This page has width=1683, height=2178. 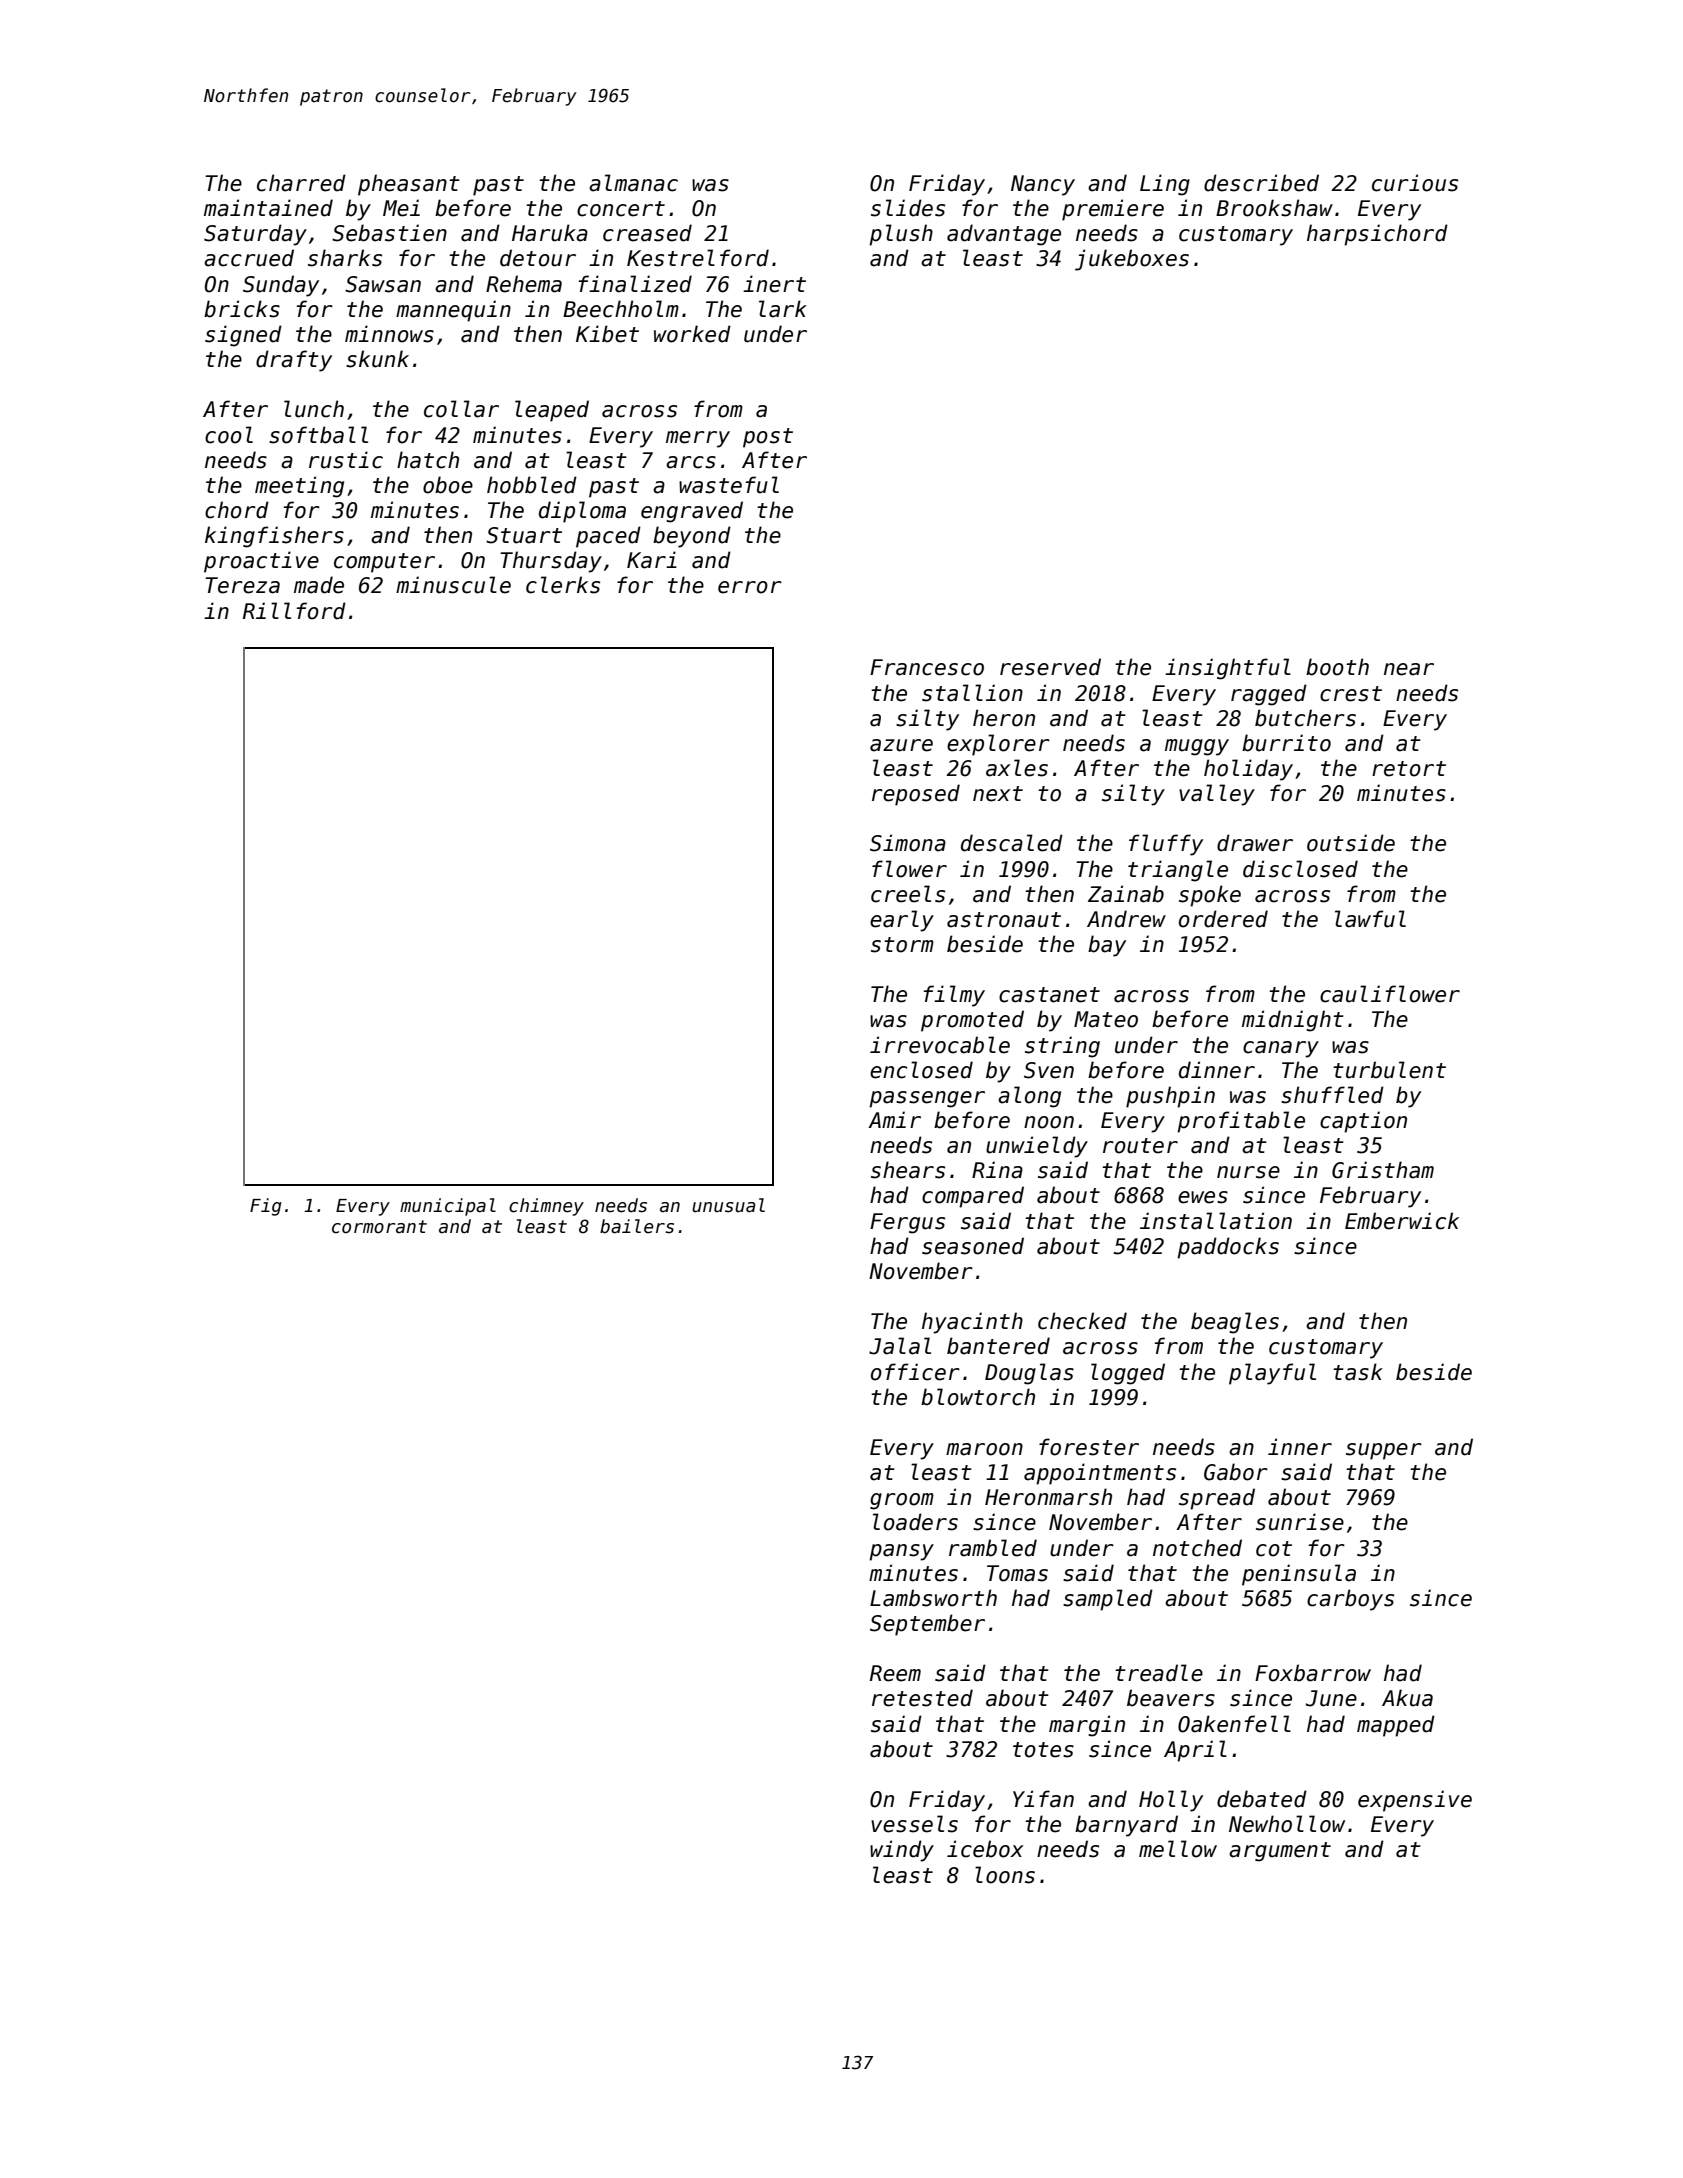 I want to click on Tereza, so click(x=242, y=585).
